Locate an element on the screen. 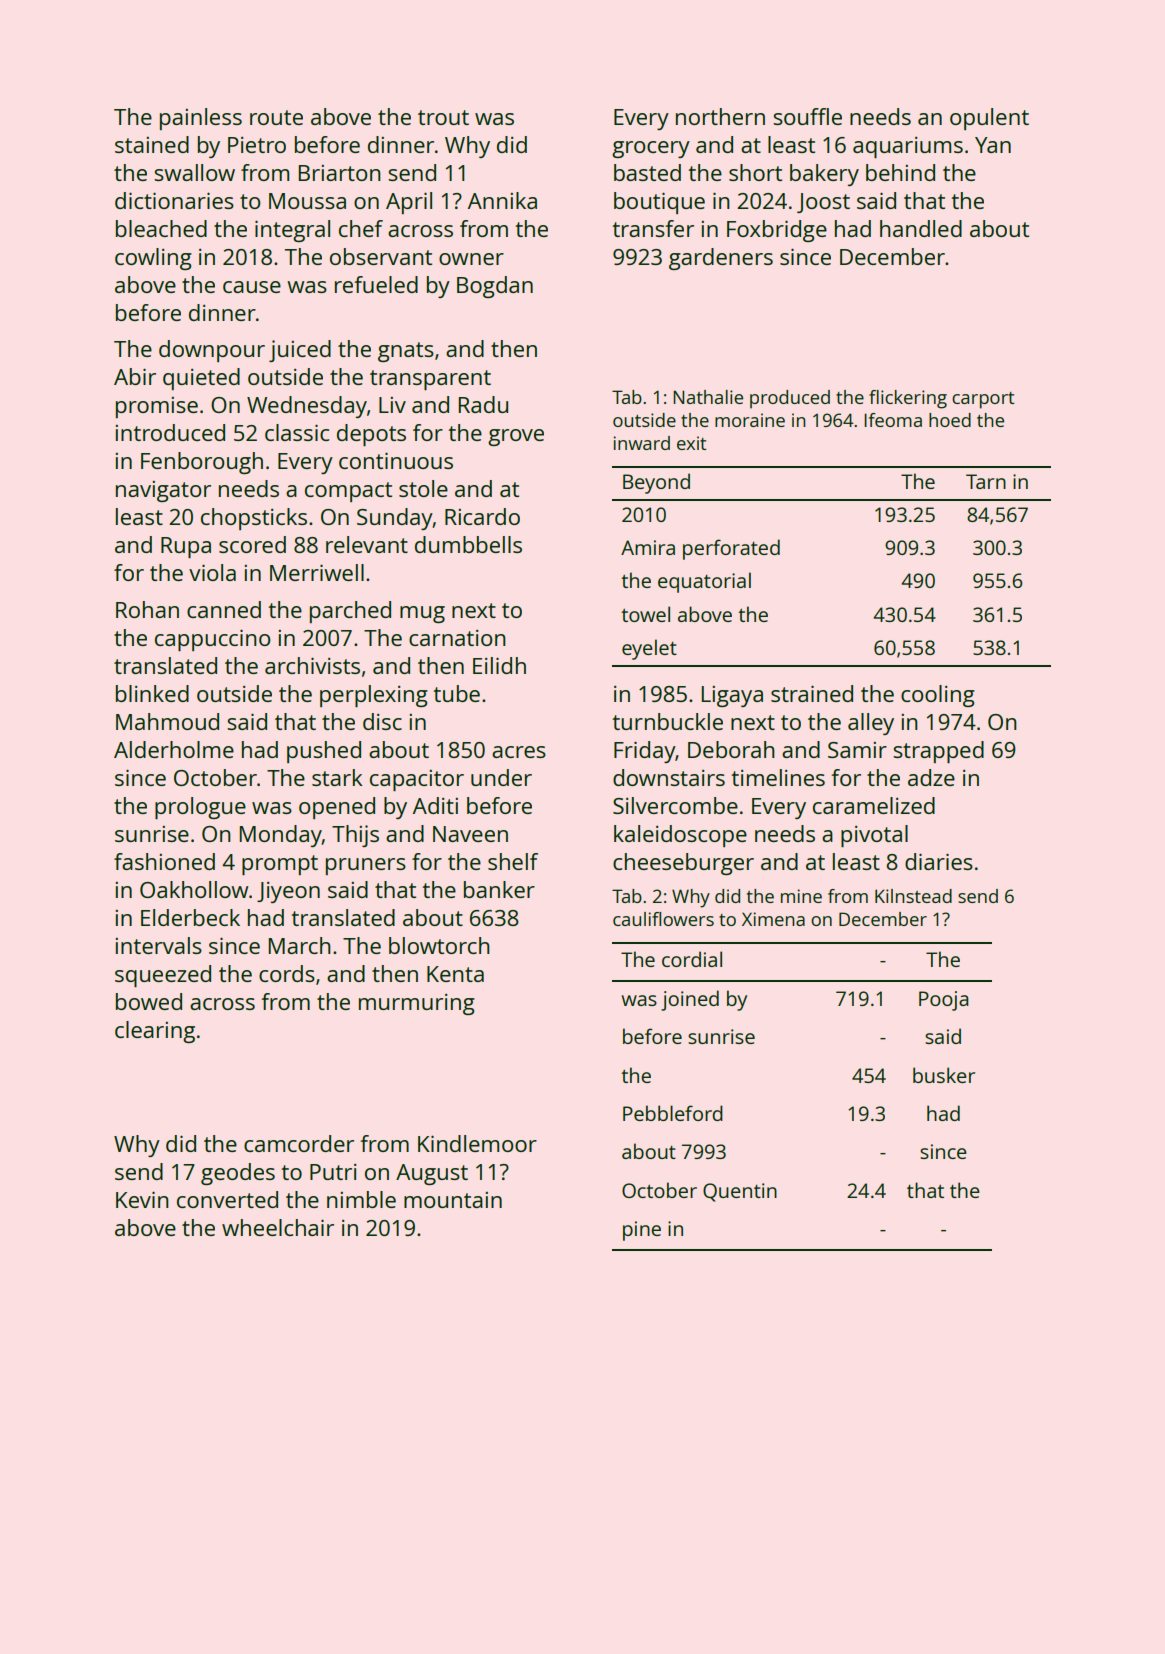 The height and width of the screenshot is (1654, 1165). grocery is located at coordinates (651, 149).
